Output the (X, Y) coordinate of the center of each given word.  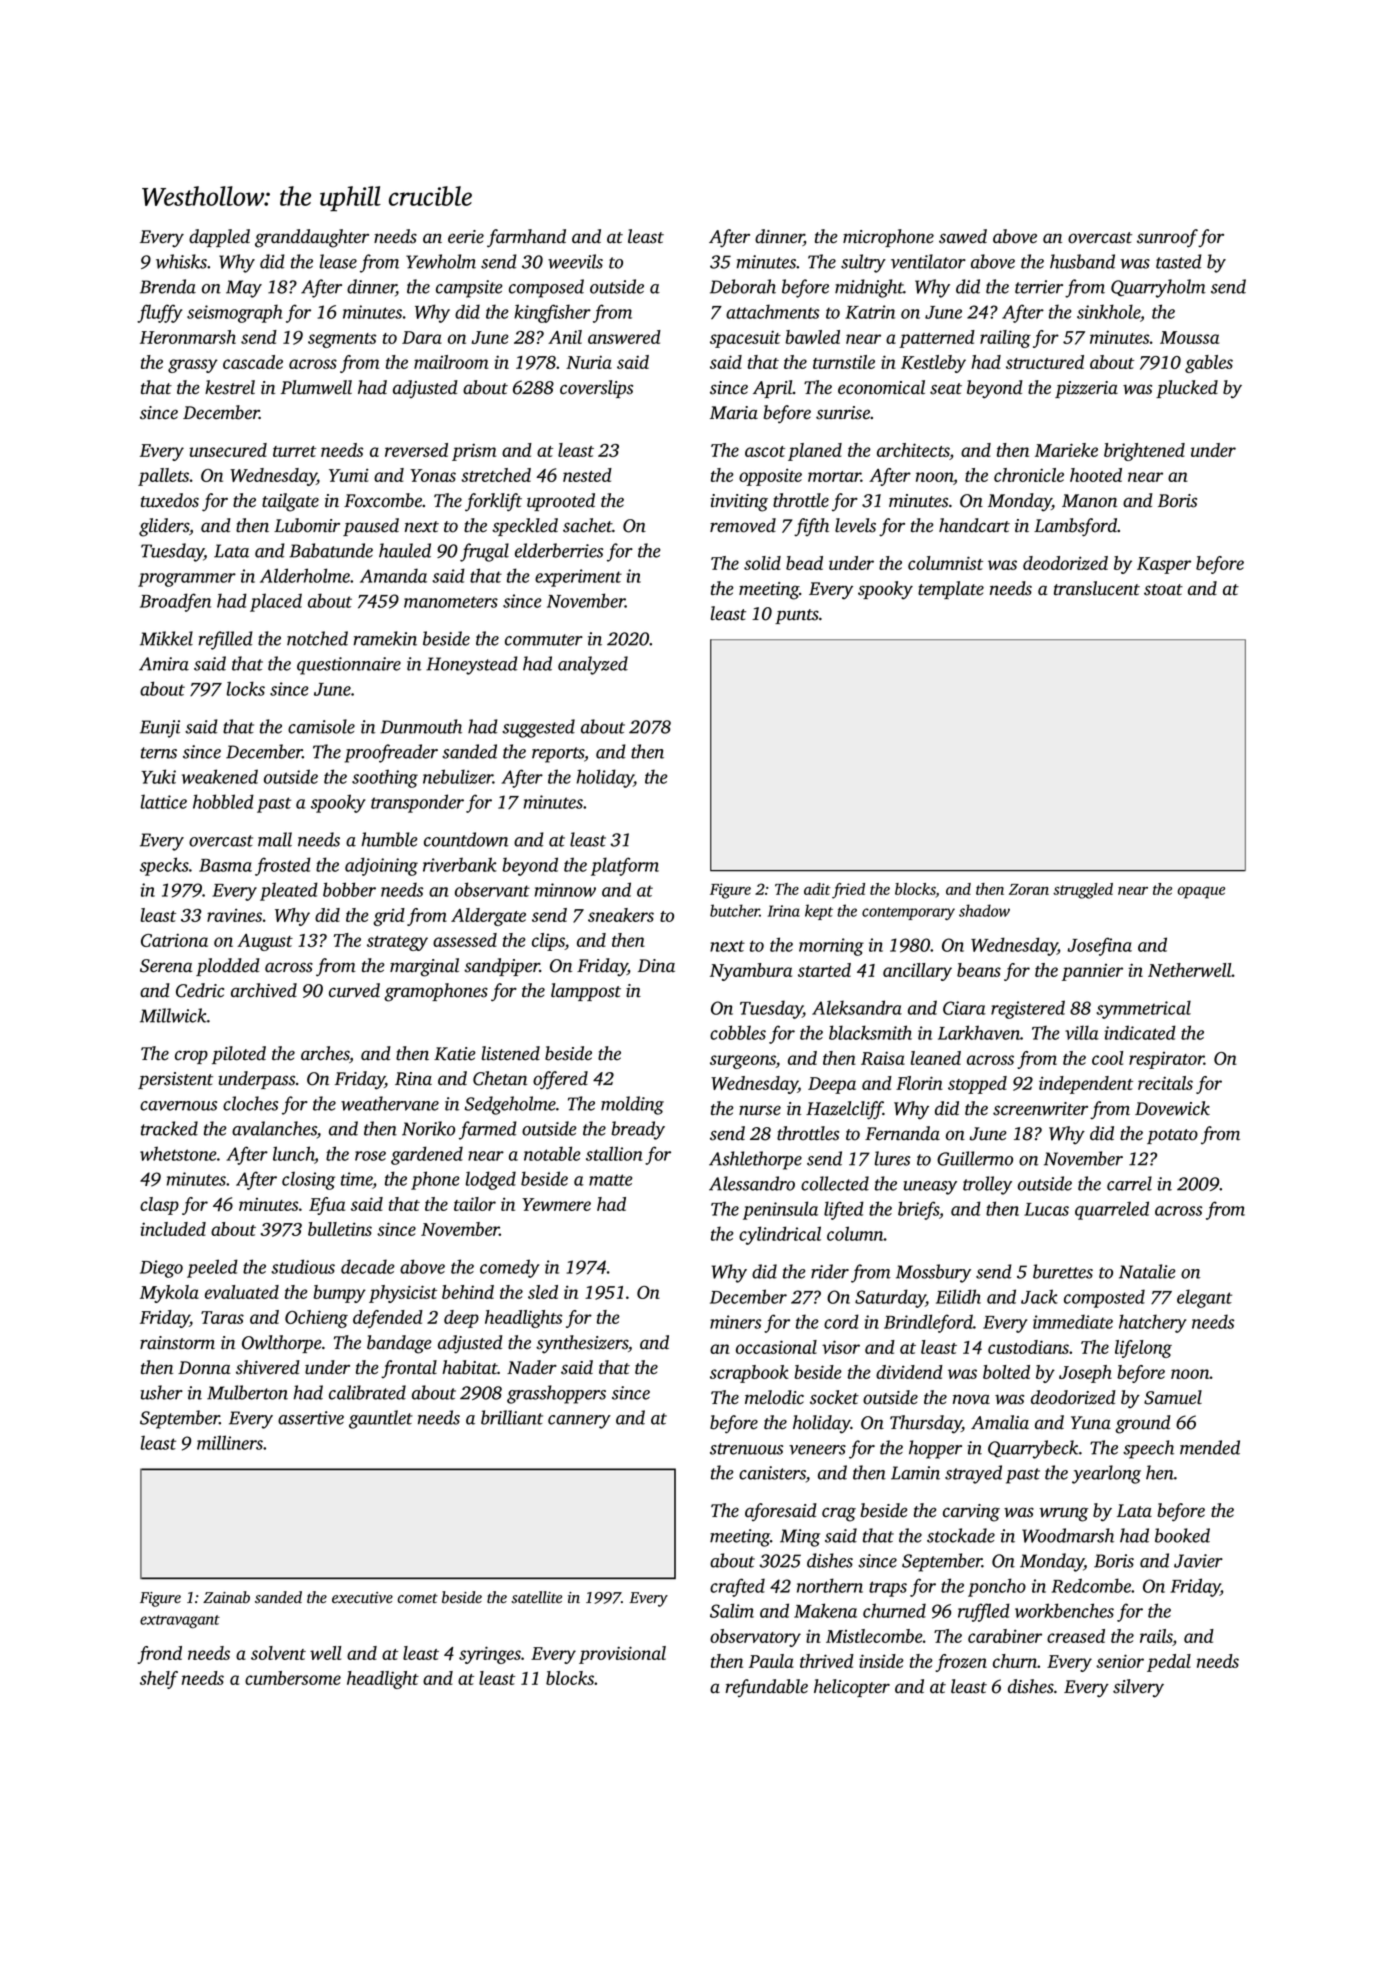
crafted (737, 1587)
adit (817, 889)
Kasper (1164, 565)
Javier (1198, 1561)
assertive (311, 1418)
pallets (163, 477)
